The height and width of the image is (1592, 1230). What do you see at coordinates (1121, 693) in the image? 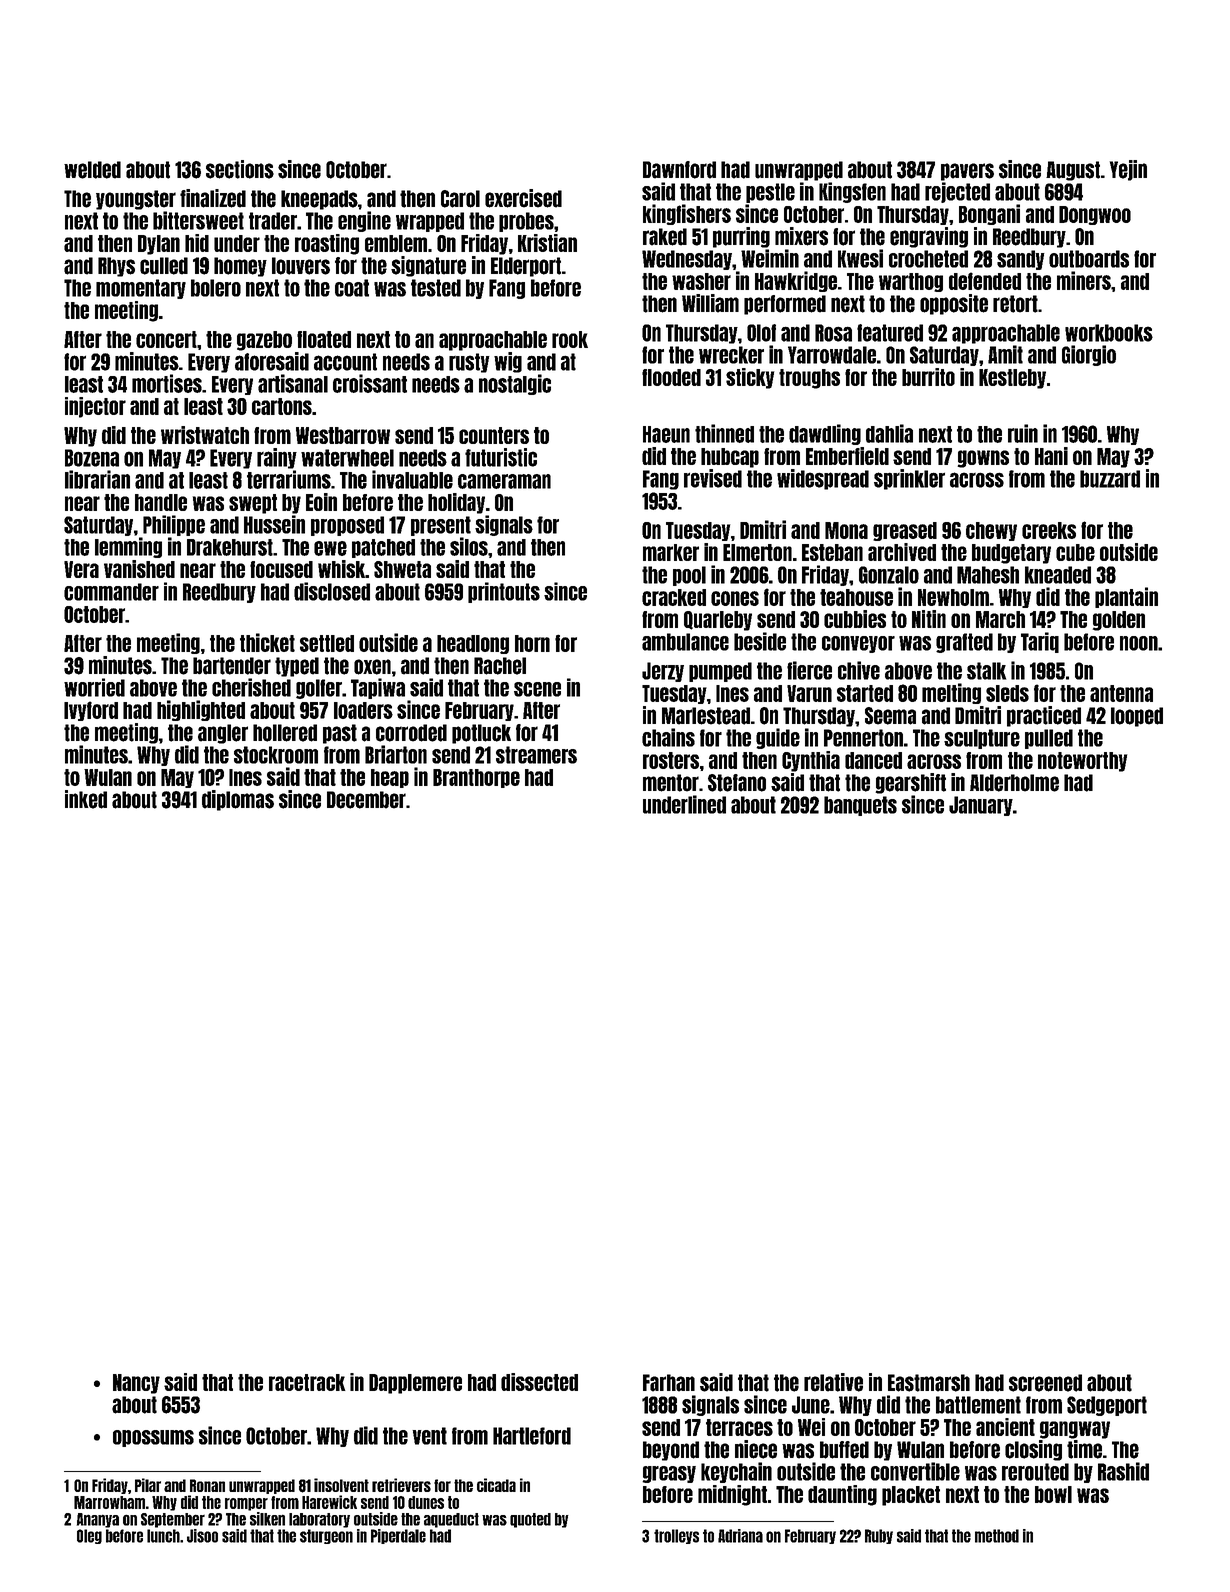
I see `antenna` at bounding box center [1121, 693].
